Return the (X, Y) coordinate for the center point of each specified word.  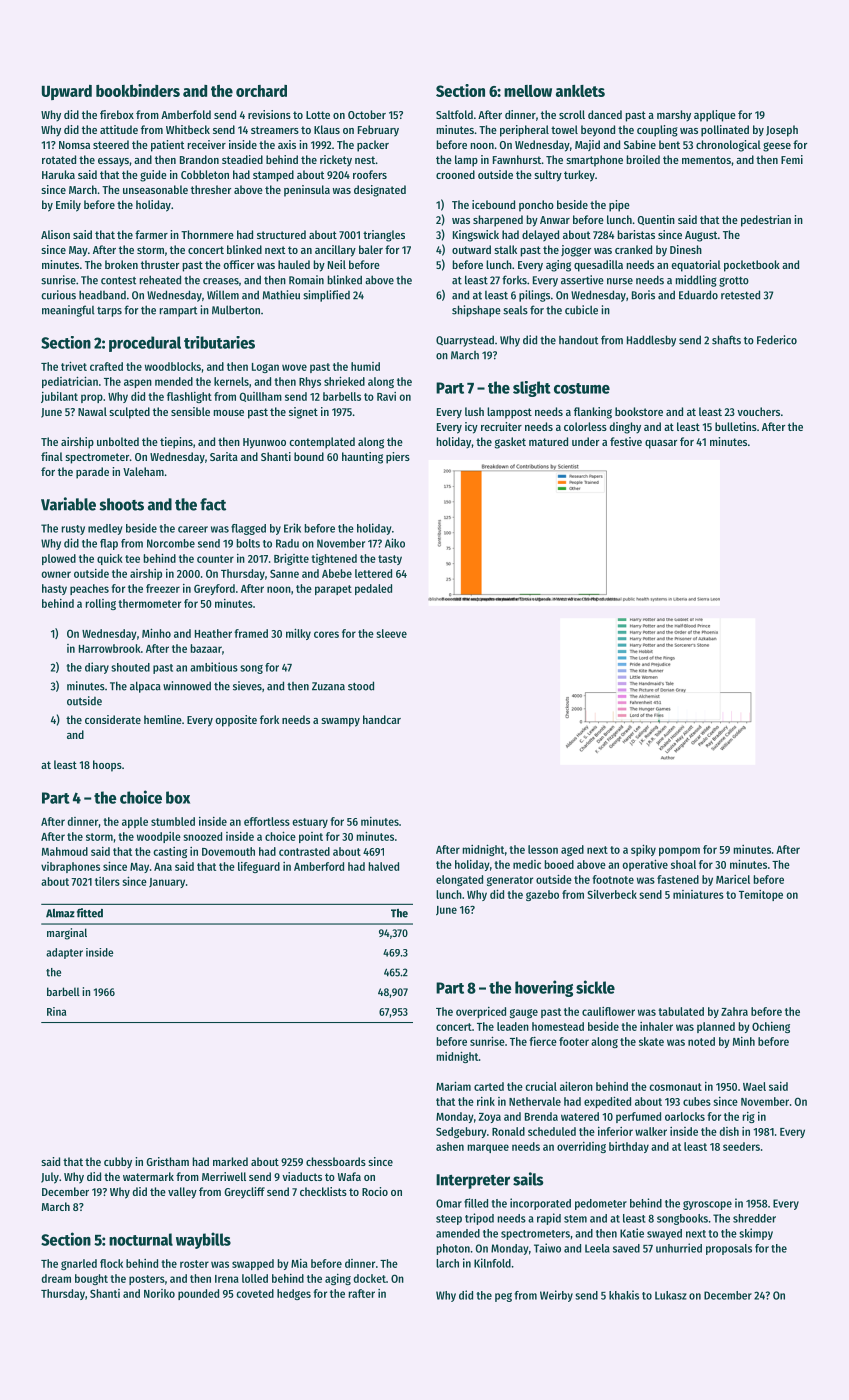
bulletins (736, 426)
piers (398, 458)
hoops (107, 766)
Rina (56, 1011)
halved (383, 866)
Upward (67, 92)
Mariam (453, 1086)
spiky (643, 850)
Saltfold (454, 114)
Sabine (640, 144)
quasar (661, 444)
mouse (228, 413)
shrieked (344, 381)
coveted (255, 1293)
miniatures (698, 894)
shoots (122, 504)
